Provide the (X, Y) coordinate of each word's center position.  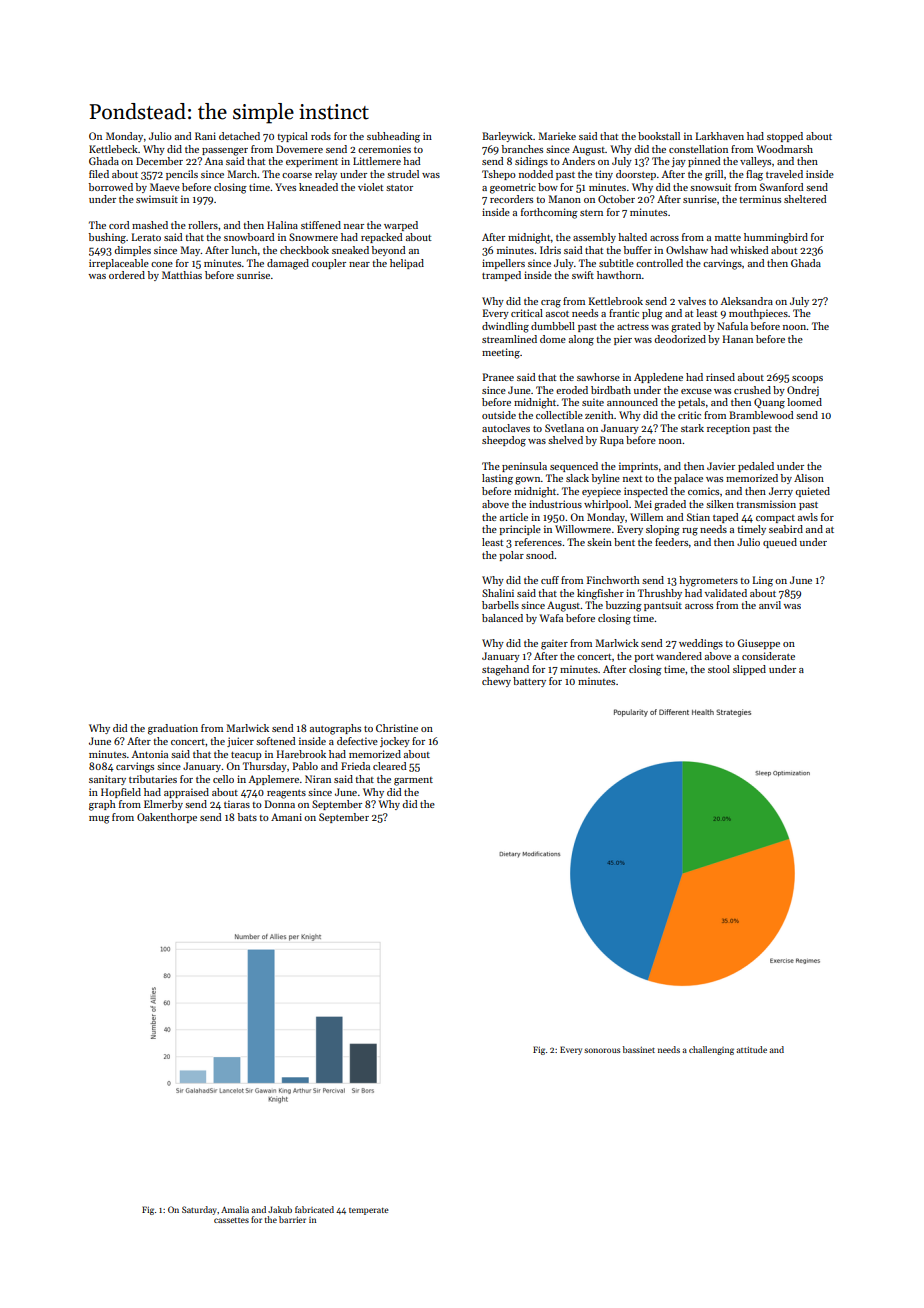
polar (511, 556)
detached (239, 136)
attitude (752, 1049)
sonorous (602, 1050)
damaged (288, 264)
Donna (280, 804)
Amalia (235, 1209)
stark (692, 428)
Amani (286, 817)
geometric (513, 188)
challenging (711, 1050)
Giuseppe (758, 644)
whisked (749, 250)
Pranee (498, 377)
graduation (173, 729)
